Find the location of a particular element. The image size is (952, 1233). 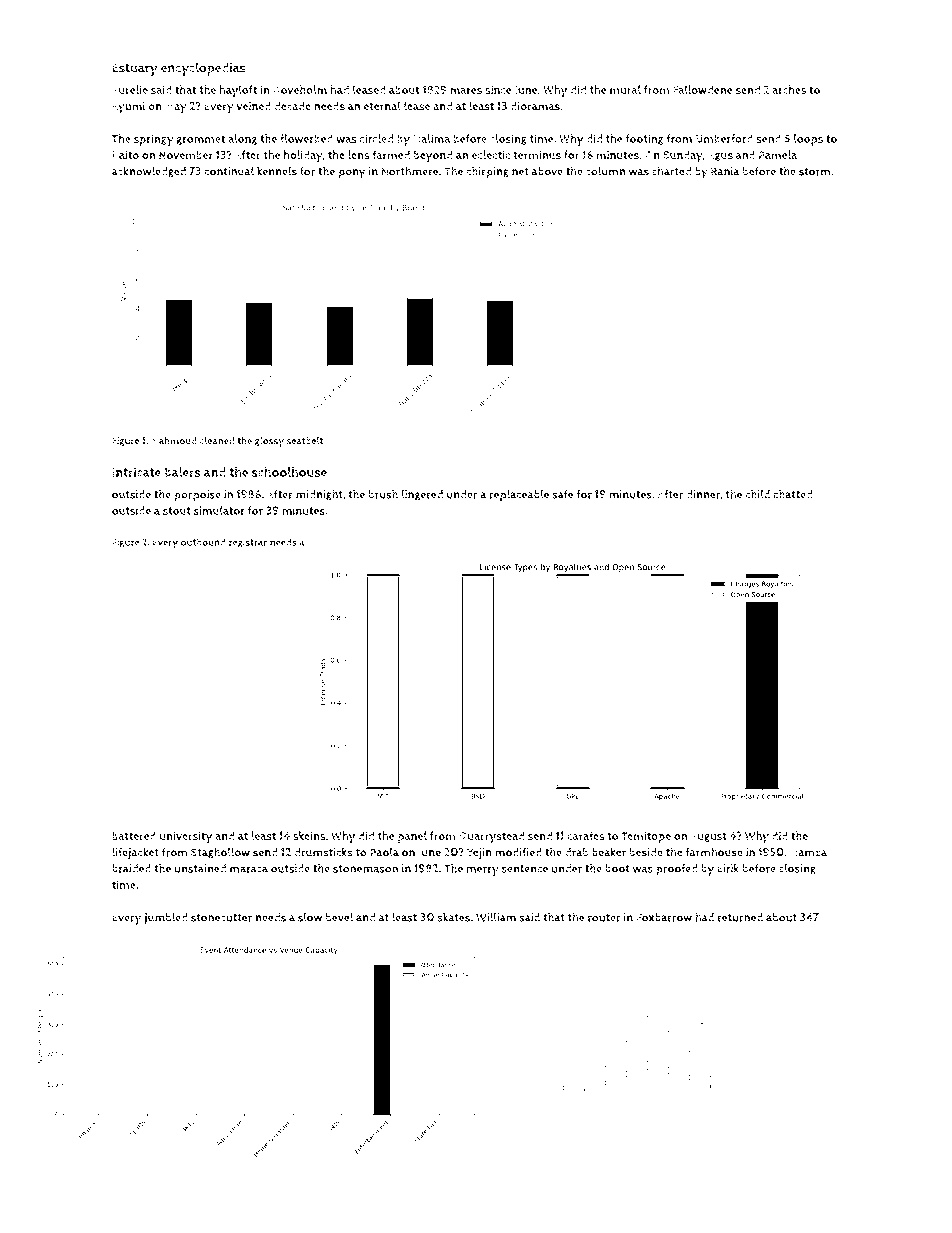

chirping is located at coordinates (487, 172).
